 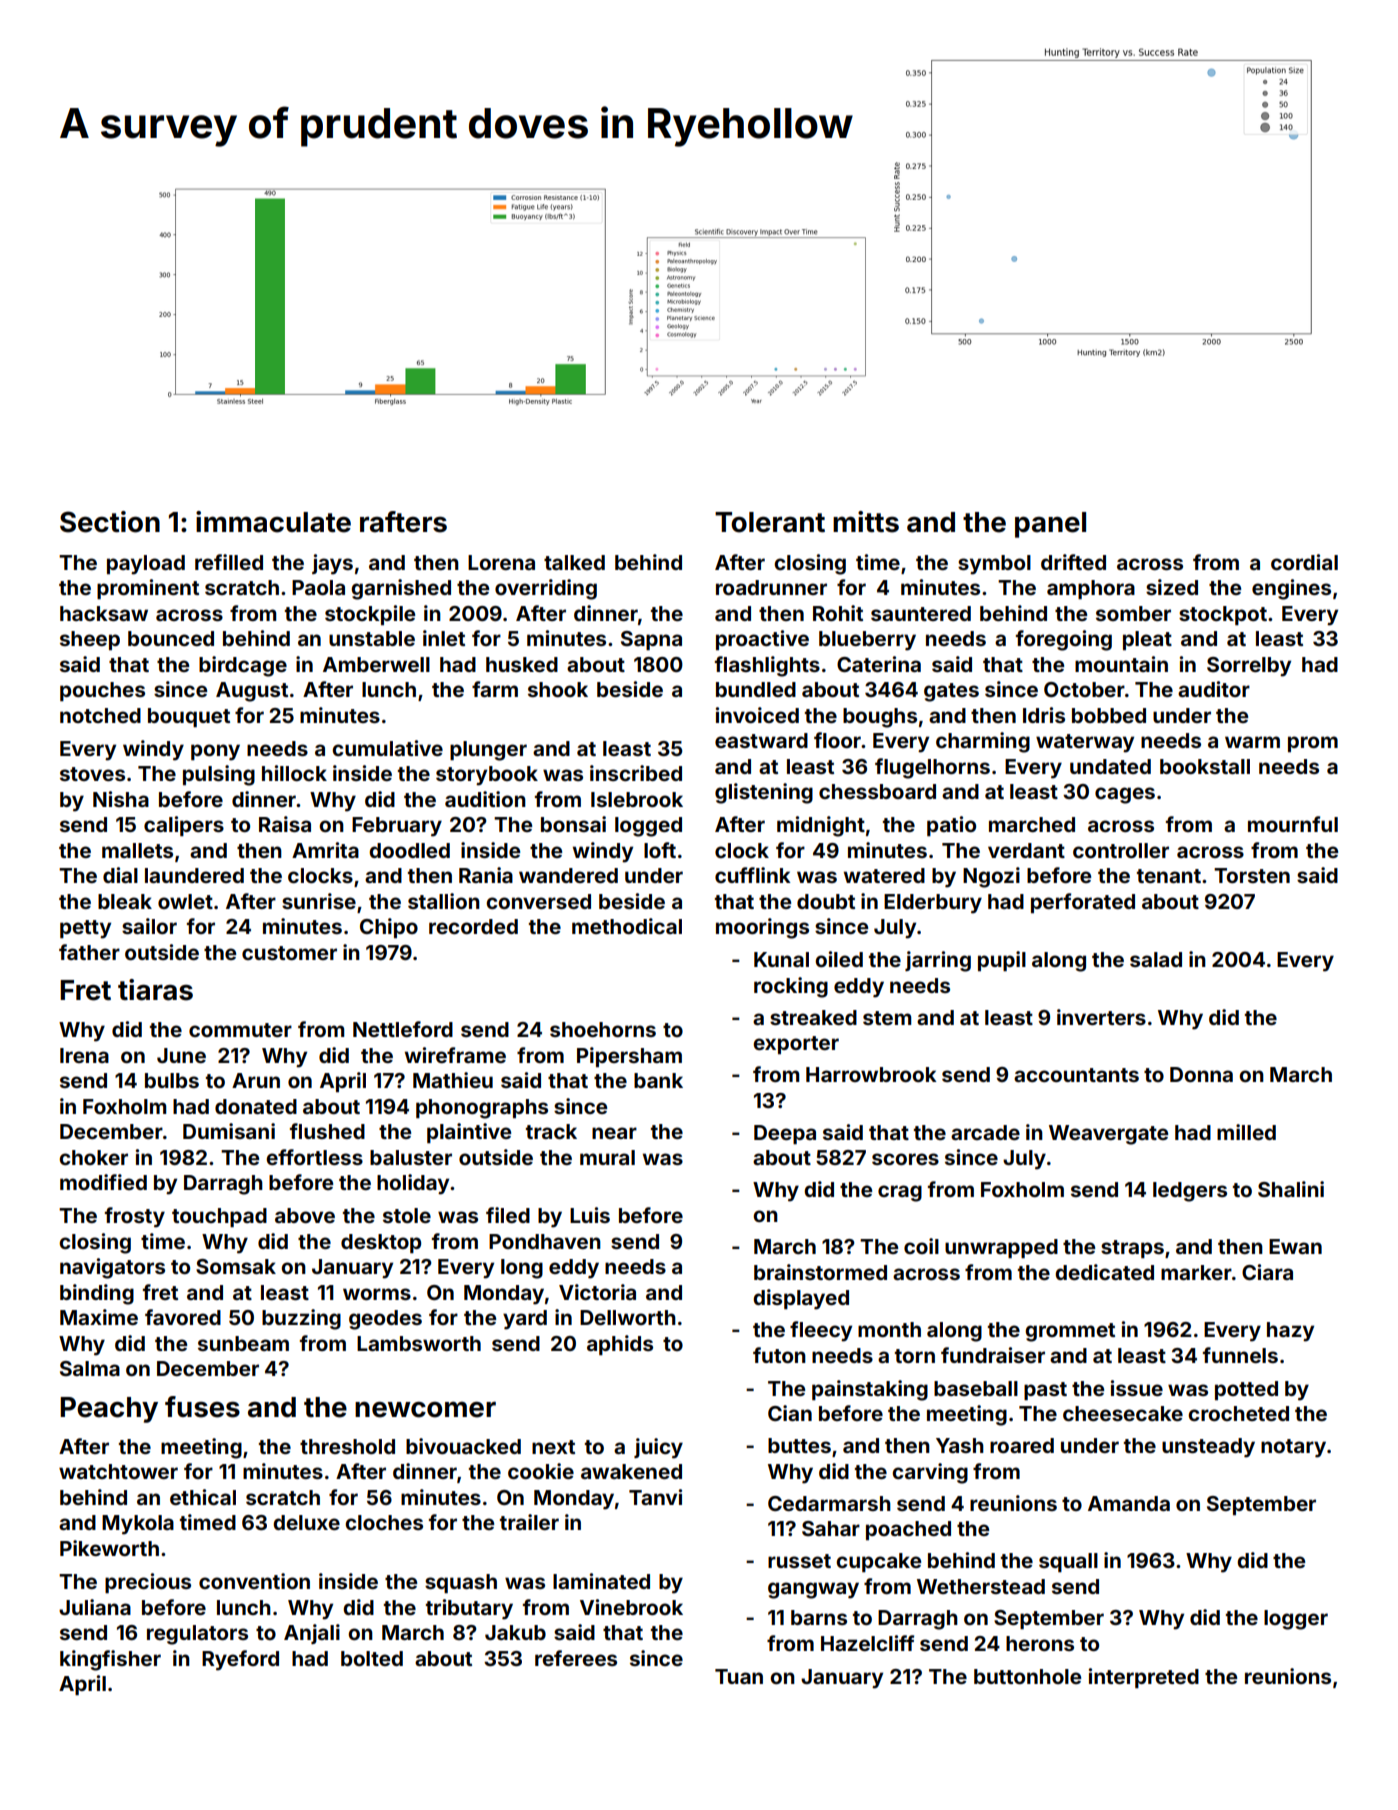 I want to click on next, so click(x=553, y=1447).
